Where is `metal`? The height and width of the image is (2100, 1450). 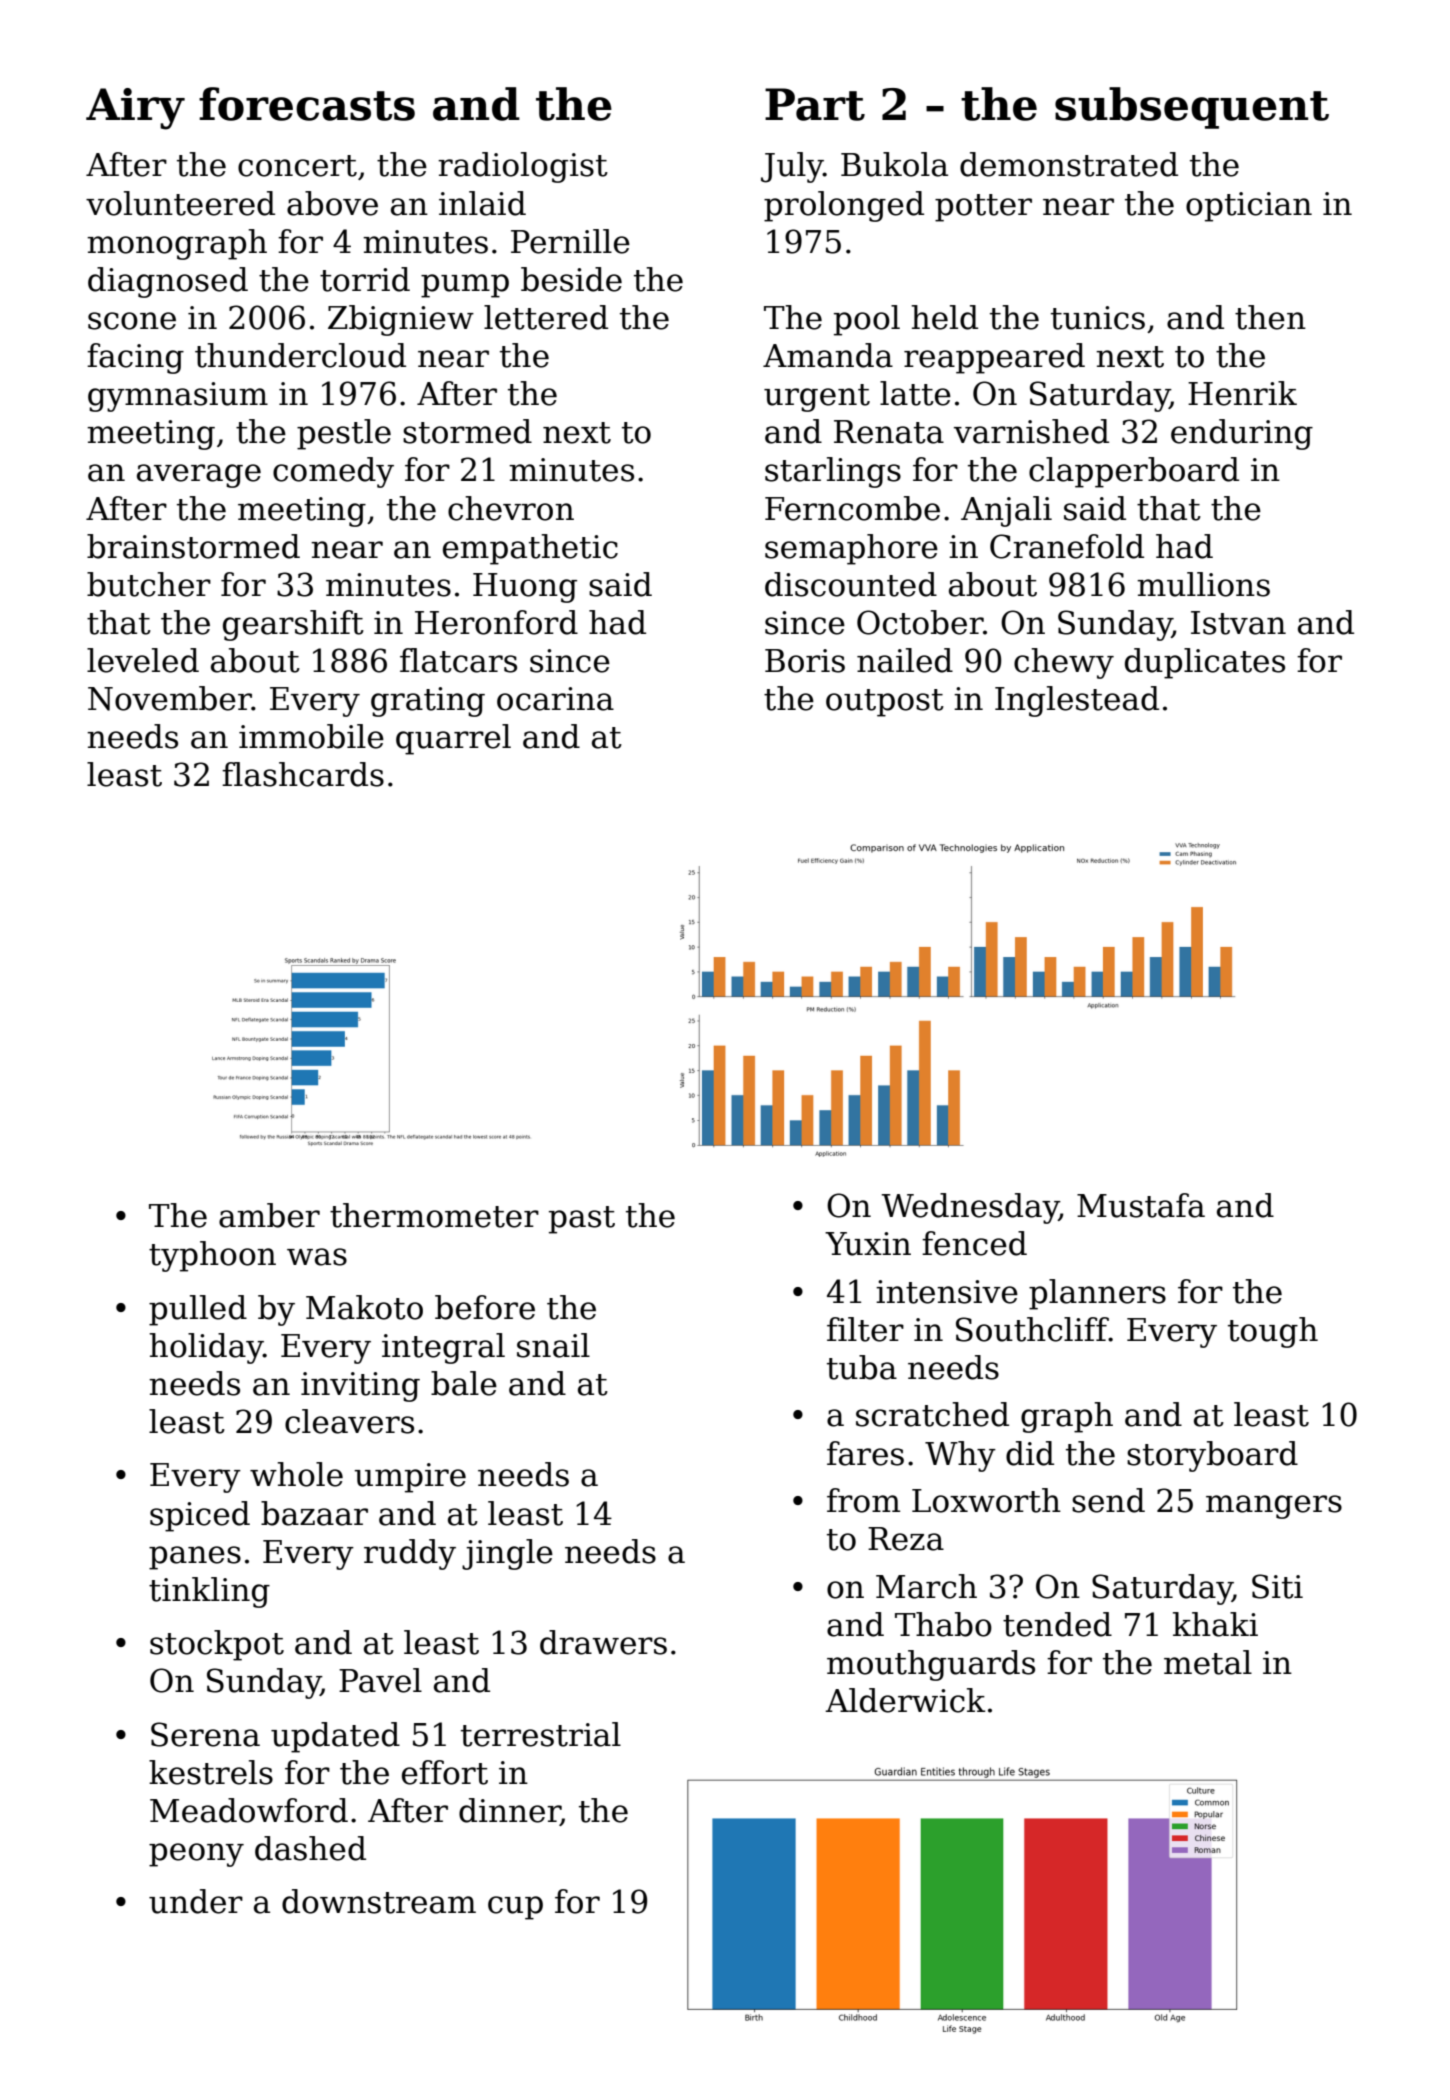
metal is located at coordinates (1208, 1662).
